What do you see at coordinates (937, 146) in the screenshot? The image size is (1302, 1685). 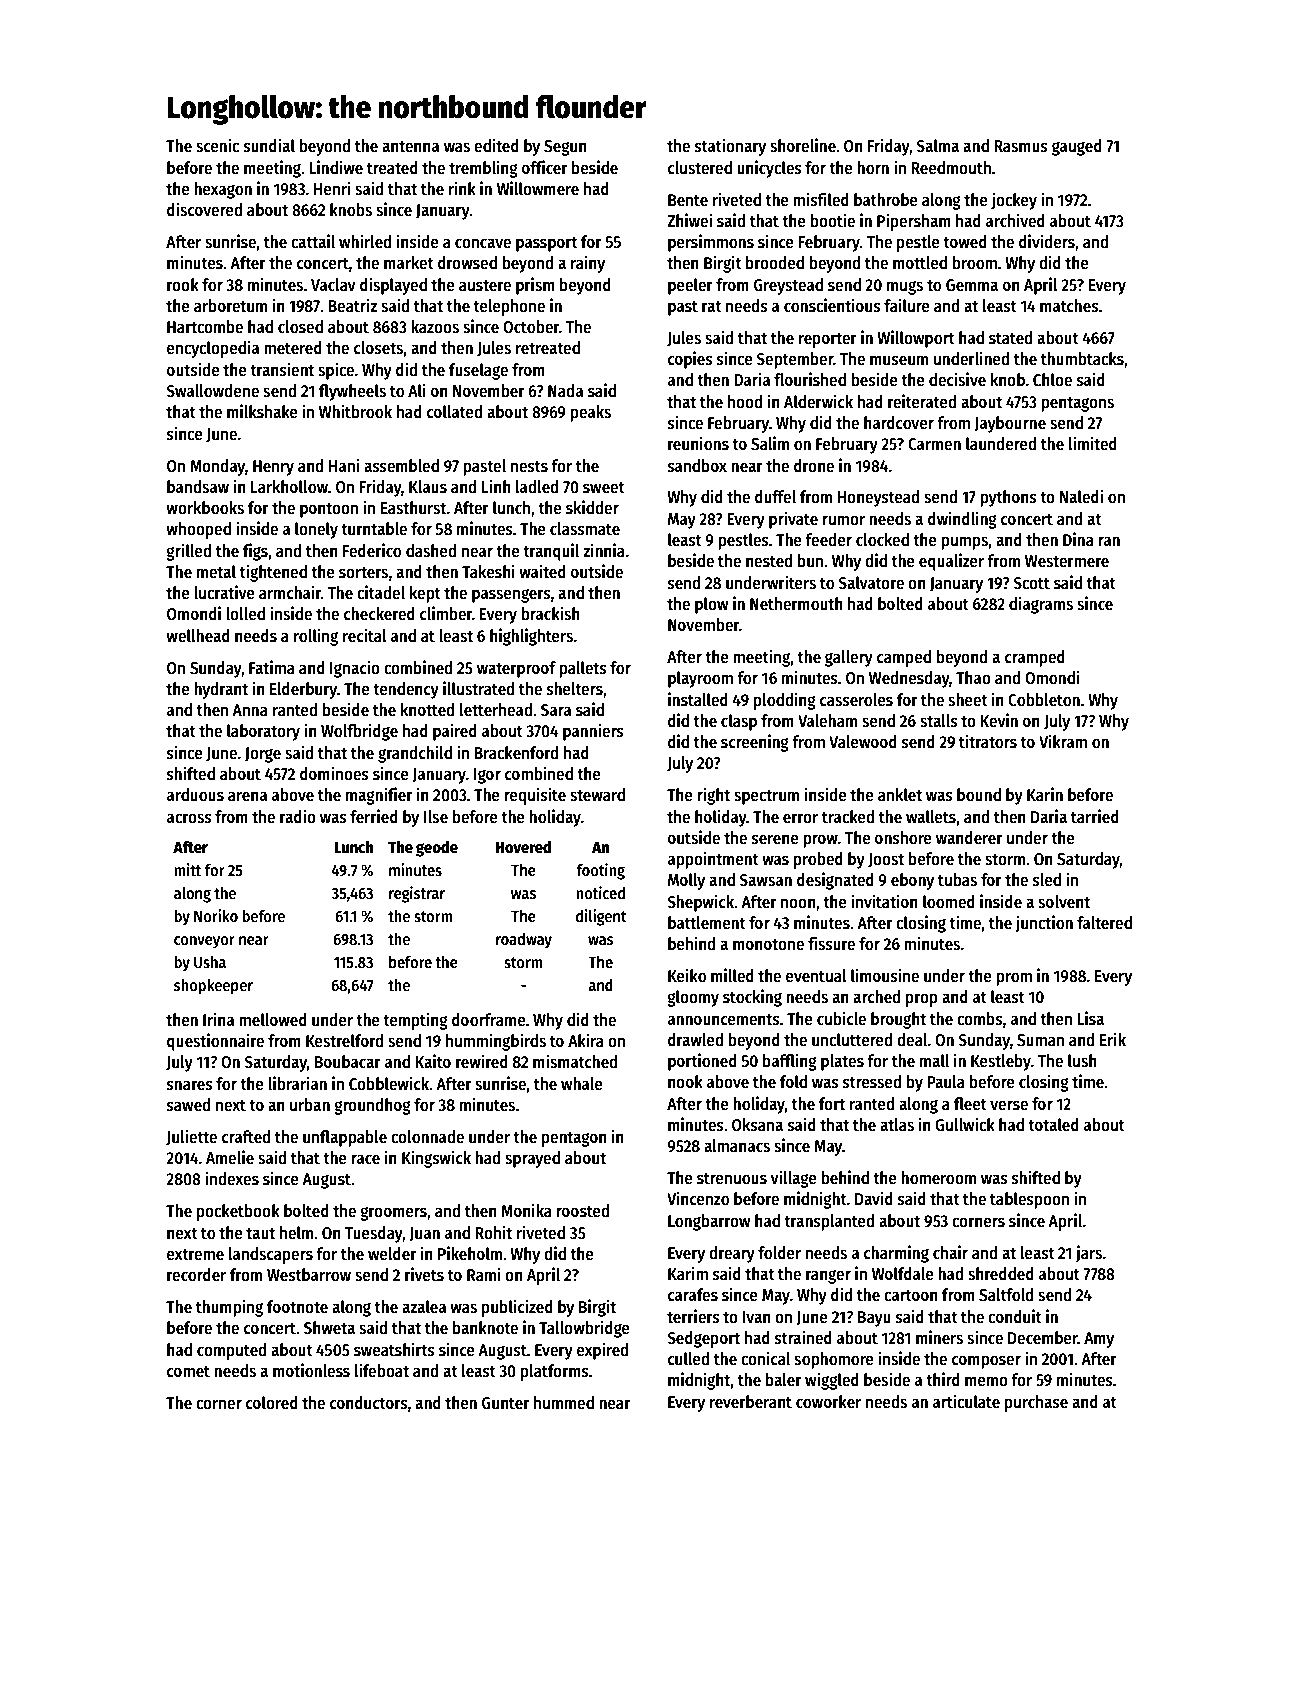 I see `Salma` at bounding box center [937, 146].
